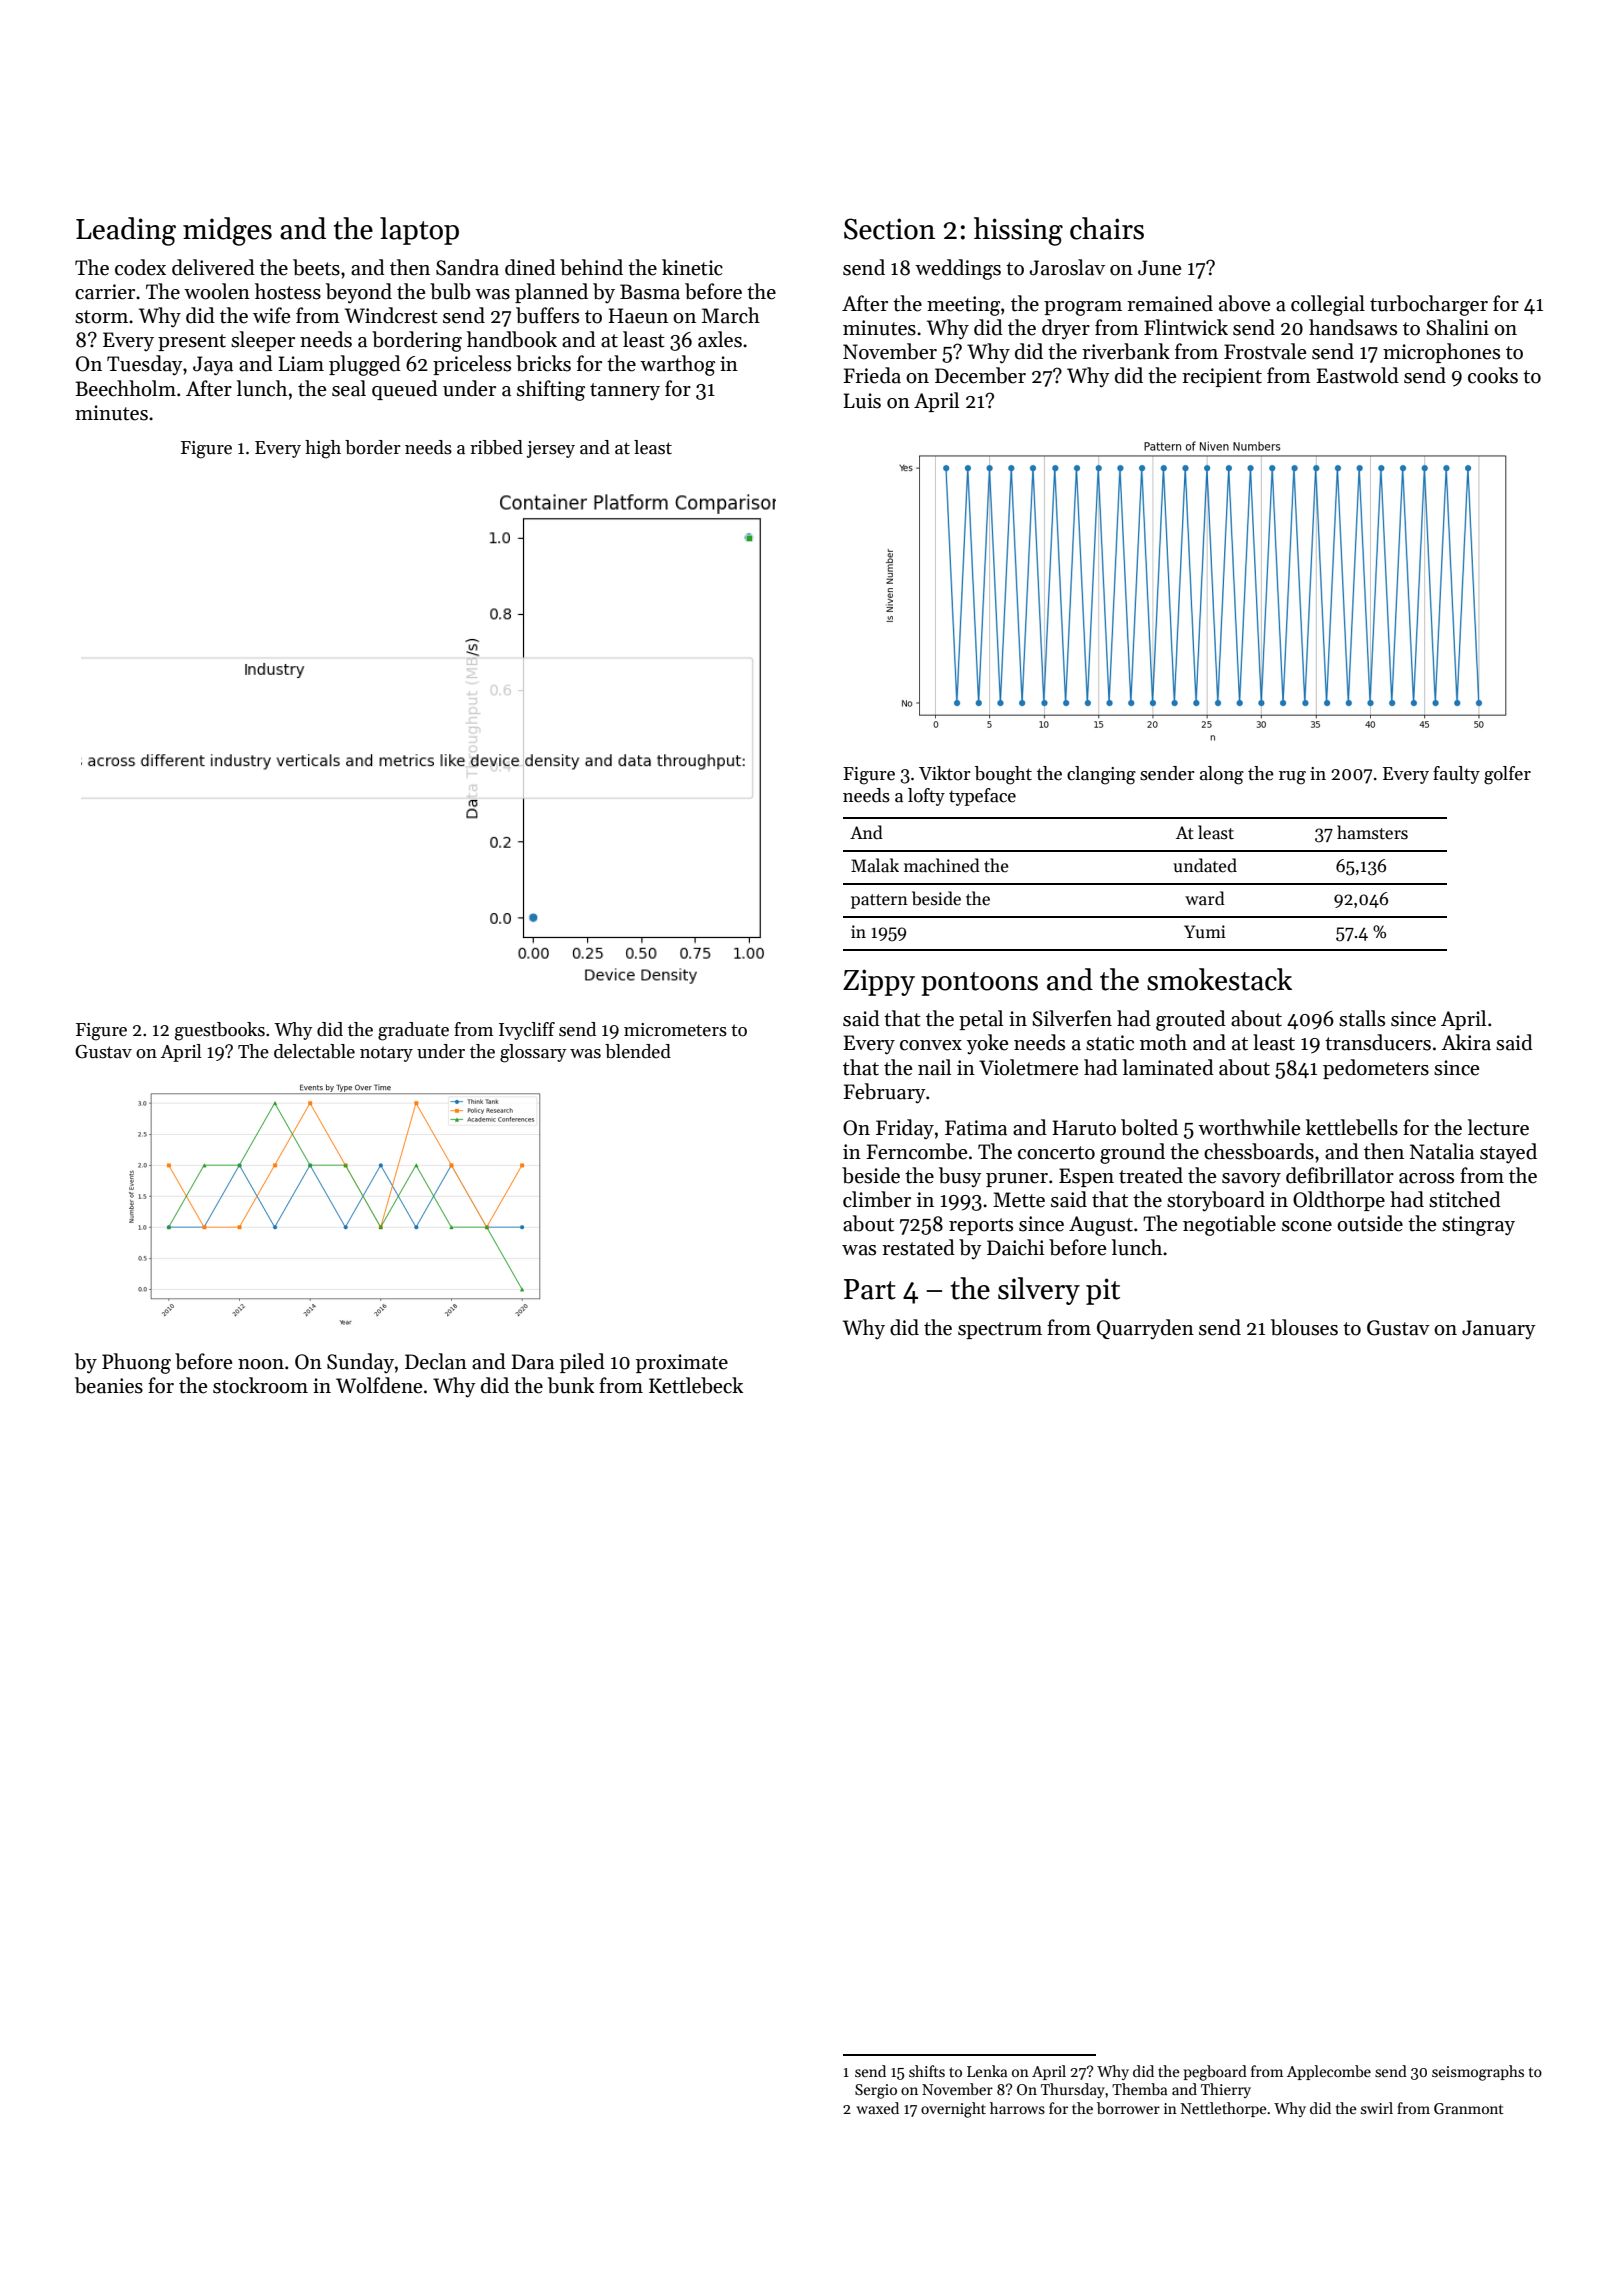 Image resolution: width=1620 pixels, height=2292 pixels. I want to click on stingray, so click(1478, 1226).
